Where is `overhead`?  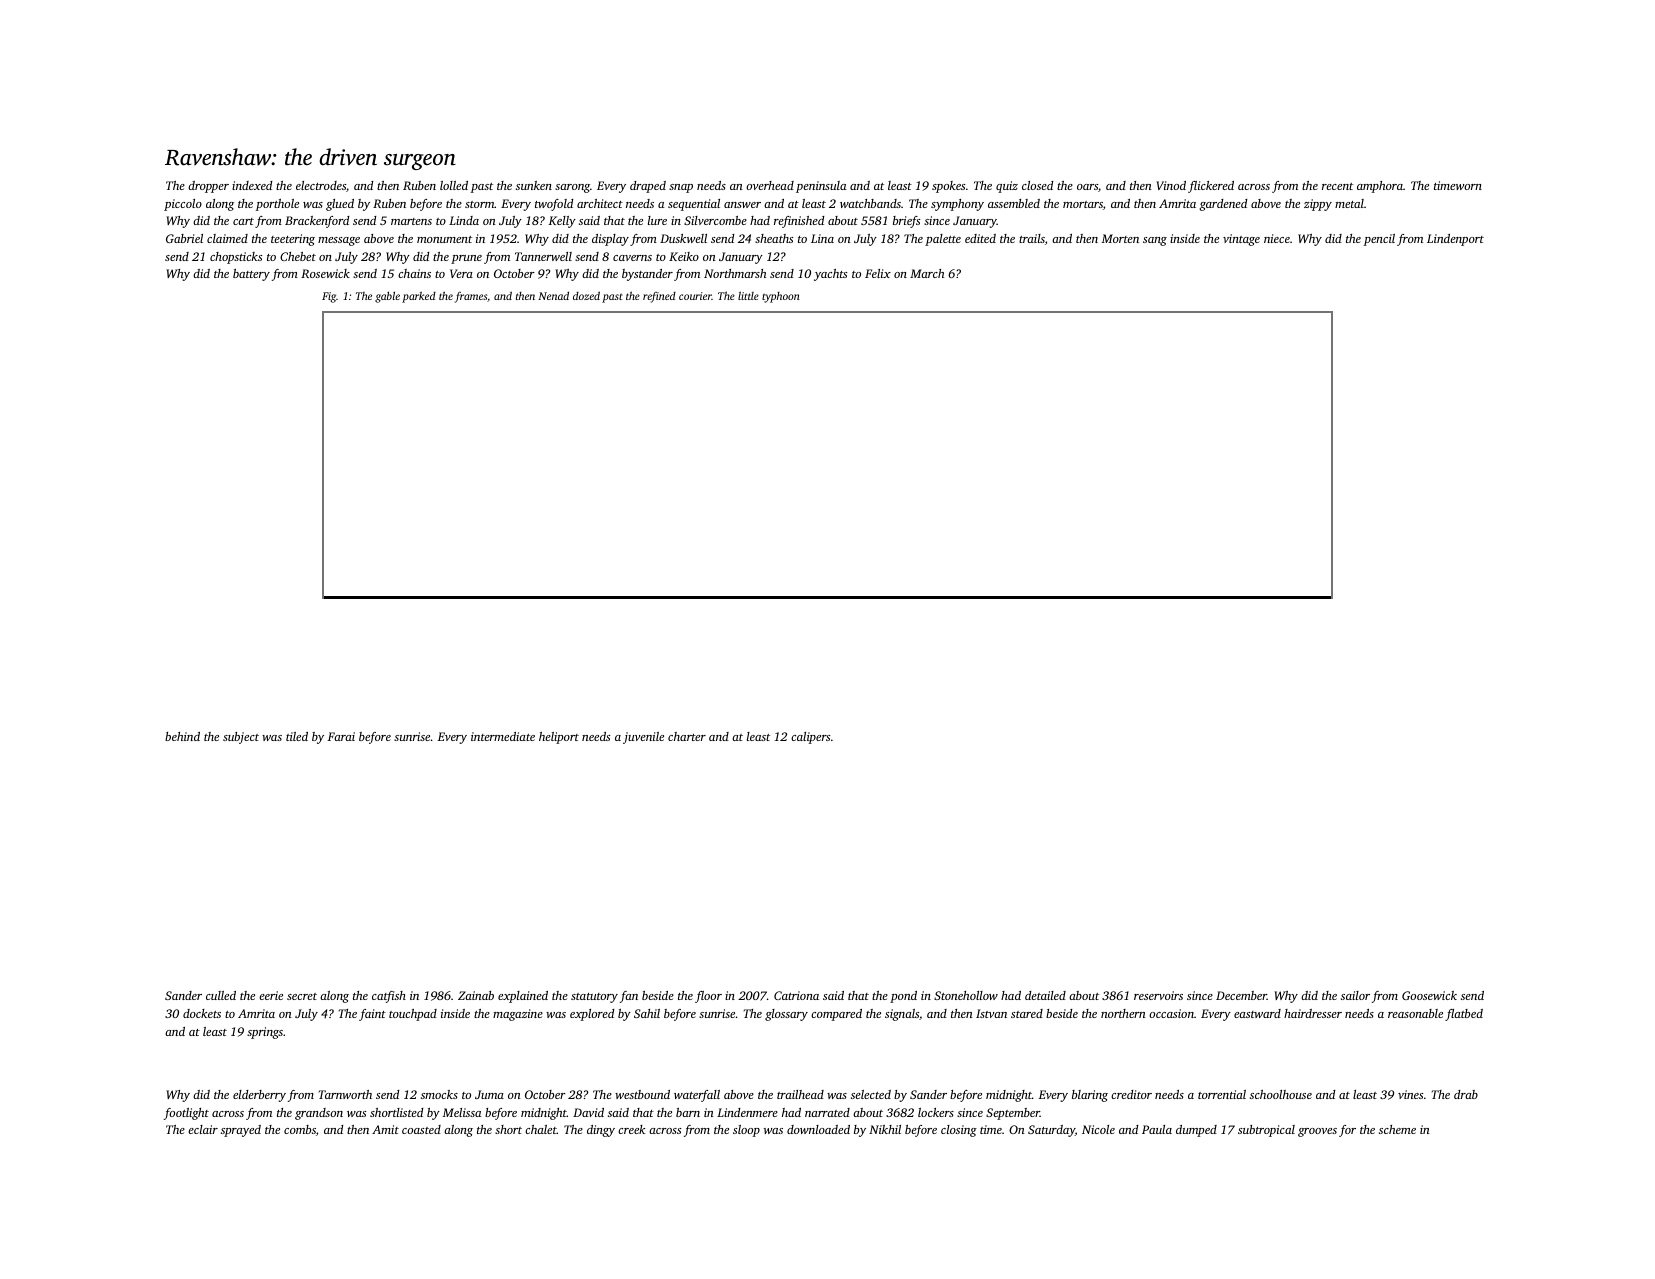
overhead is located at coordinates (770, 185).
